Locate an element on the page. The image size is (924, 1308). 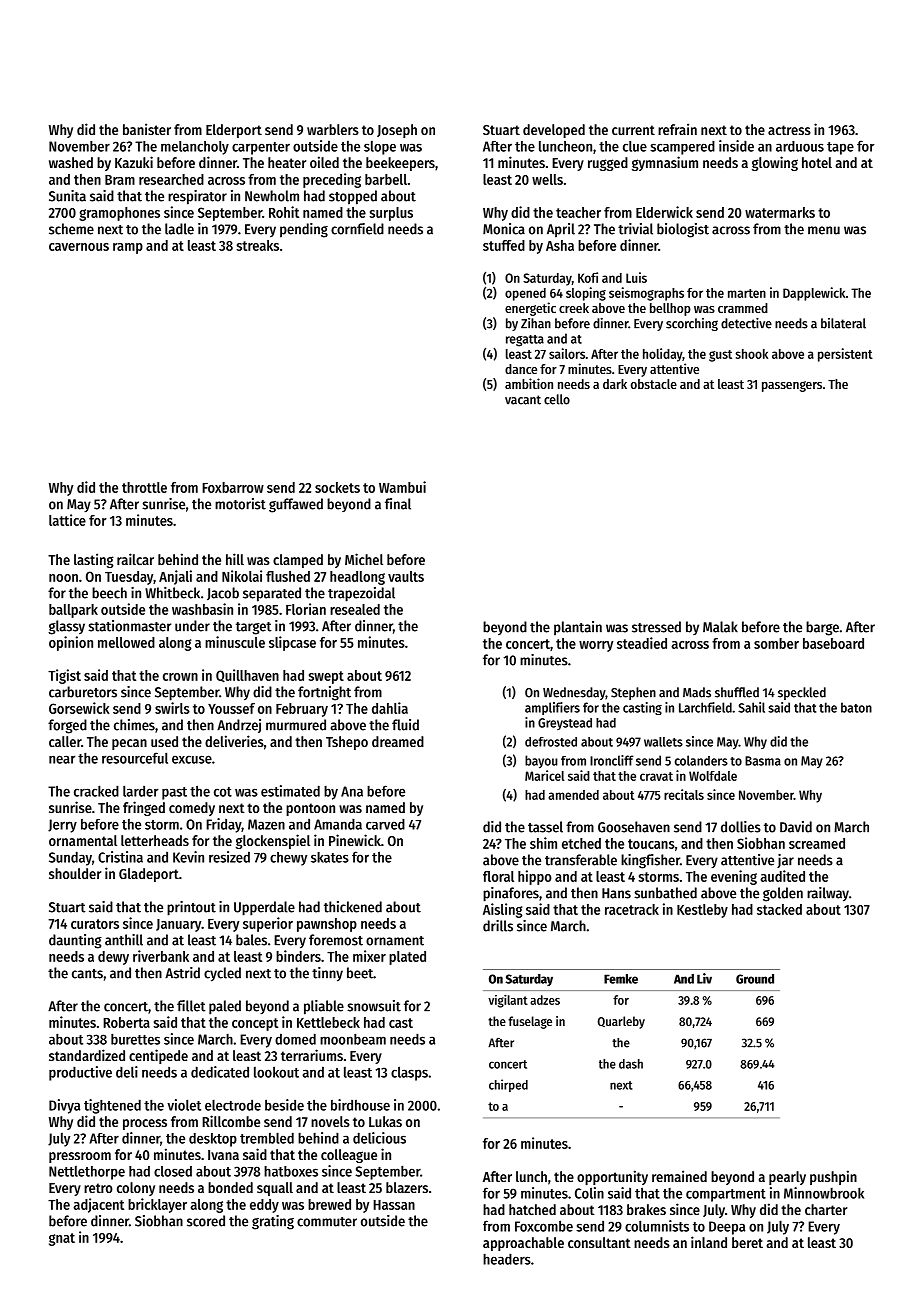
passengers is located at coordinates (792, 386).
